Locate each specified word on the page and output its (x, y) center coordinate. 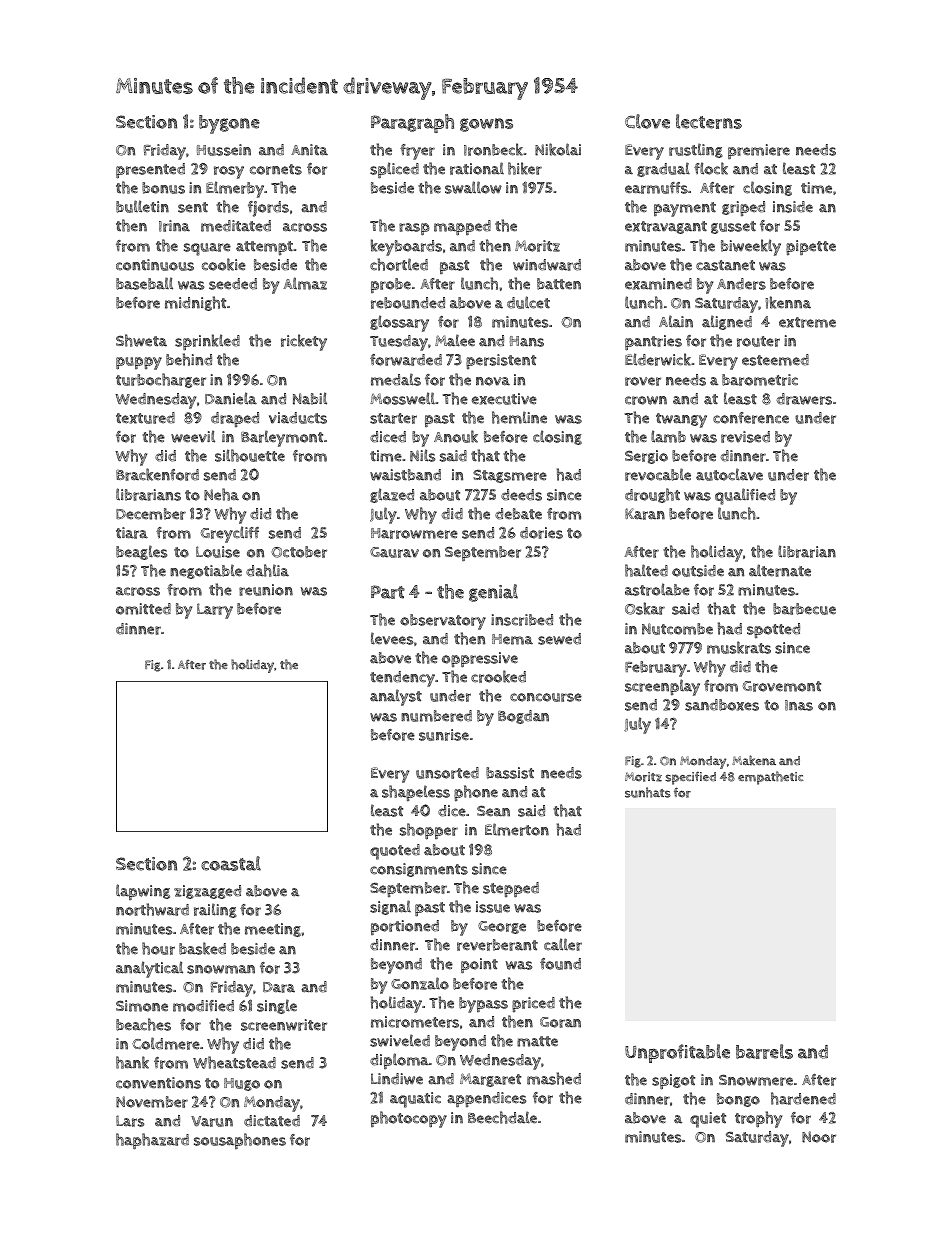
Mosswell (402, 398)
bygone (229, 124)
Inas (799, 705)
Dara (279, 987)
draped (235, 420)
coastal (231, 863)
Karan (645, 514)
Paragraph (412, 123)
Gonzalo (420, 983)
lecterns (709, 121)
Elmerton (517, 829)
